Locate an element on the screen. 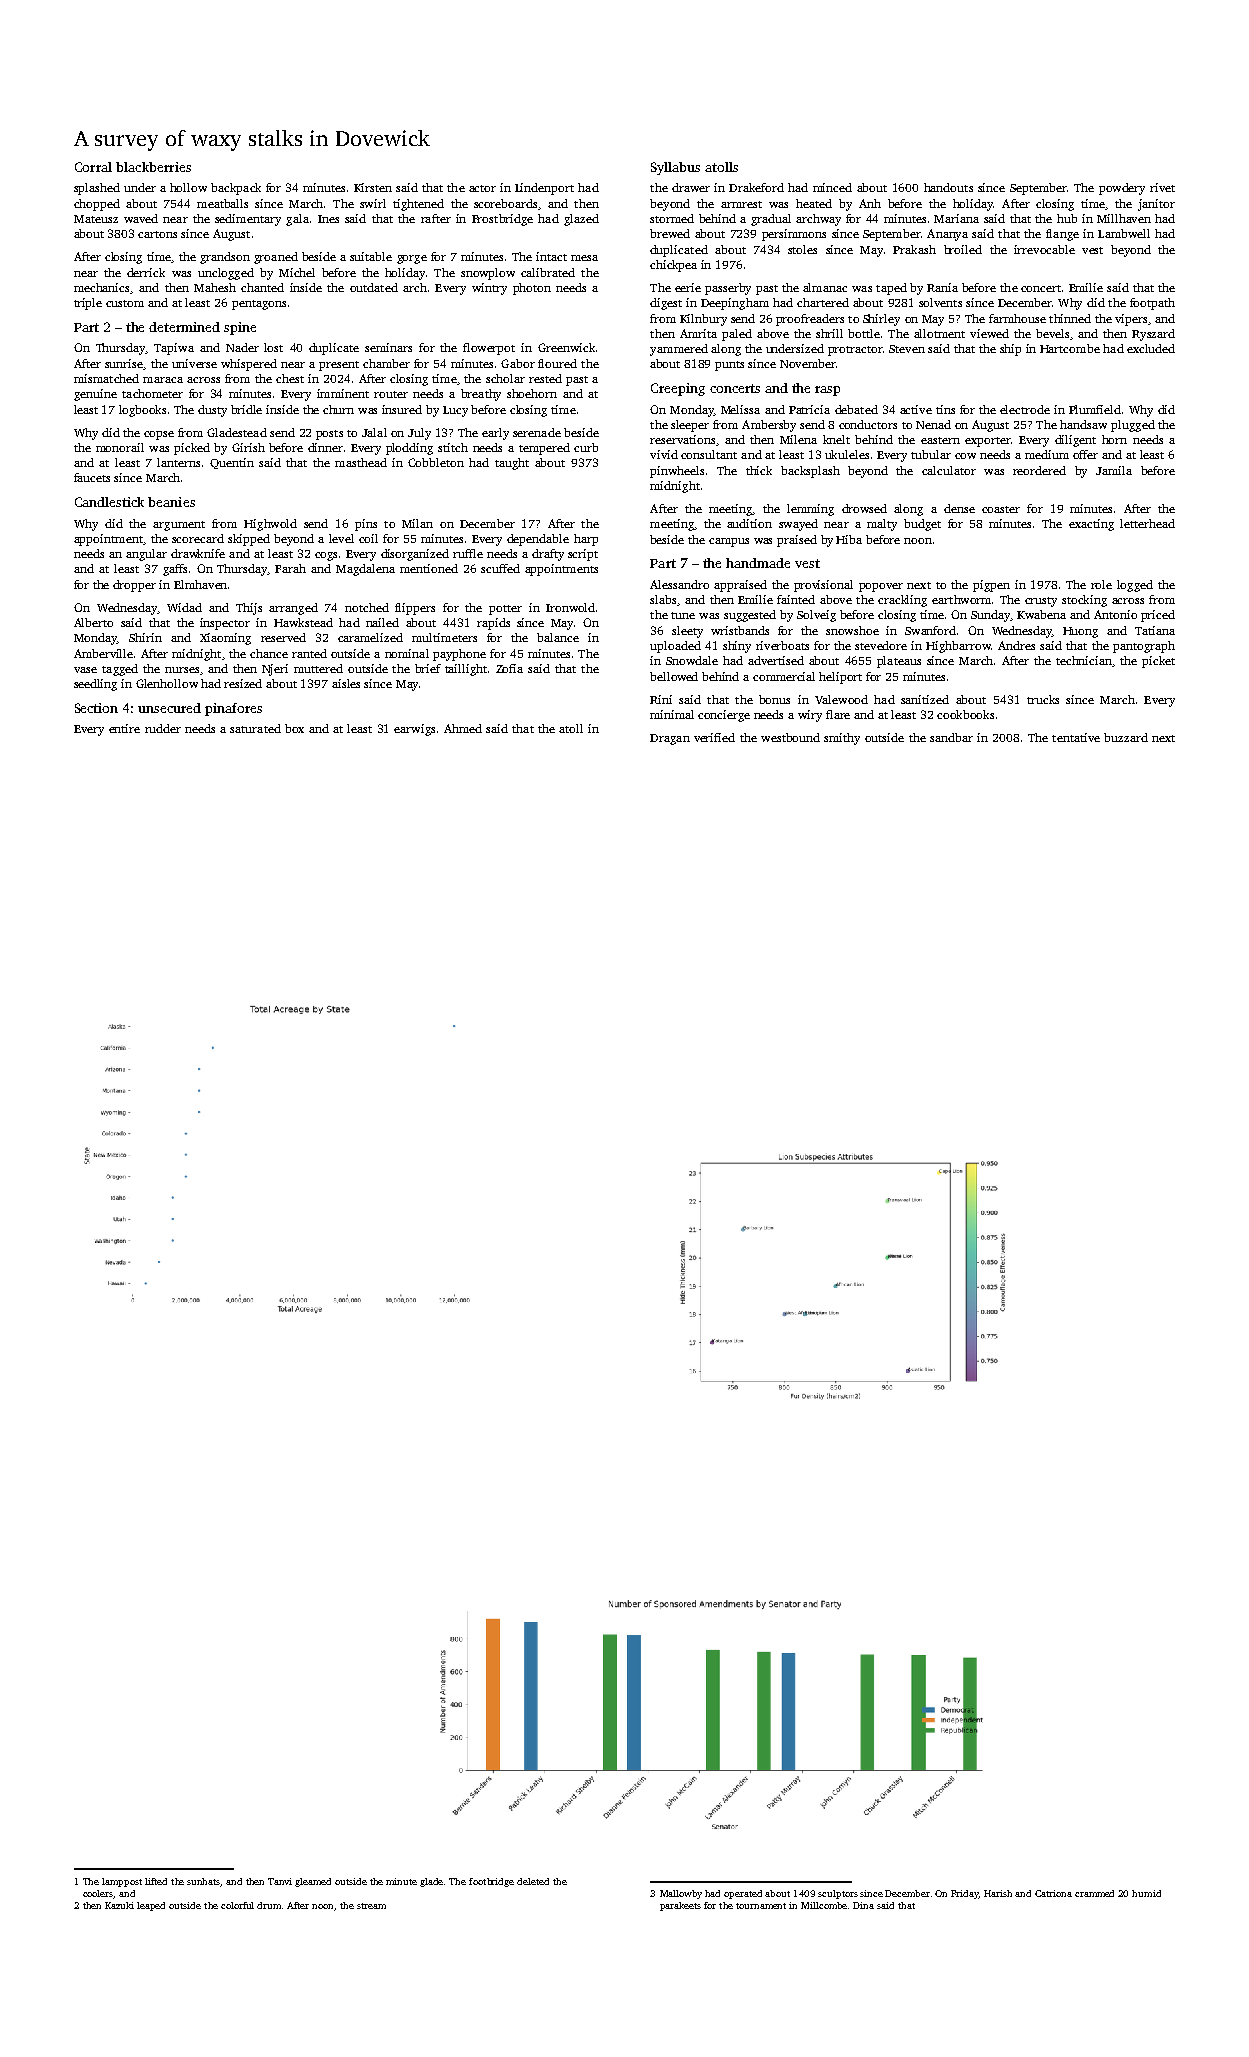 Image resolution: width=1249 pixels, height=2057 pixels. Syllabus is located at coordinates (675, 168).
